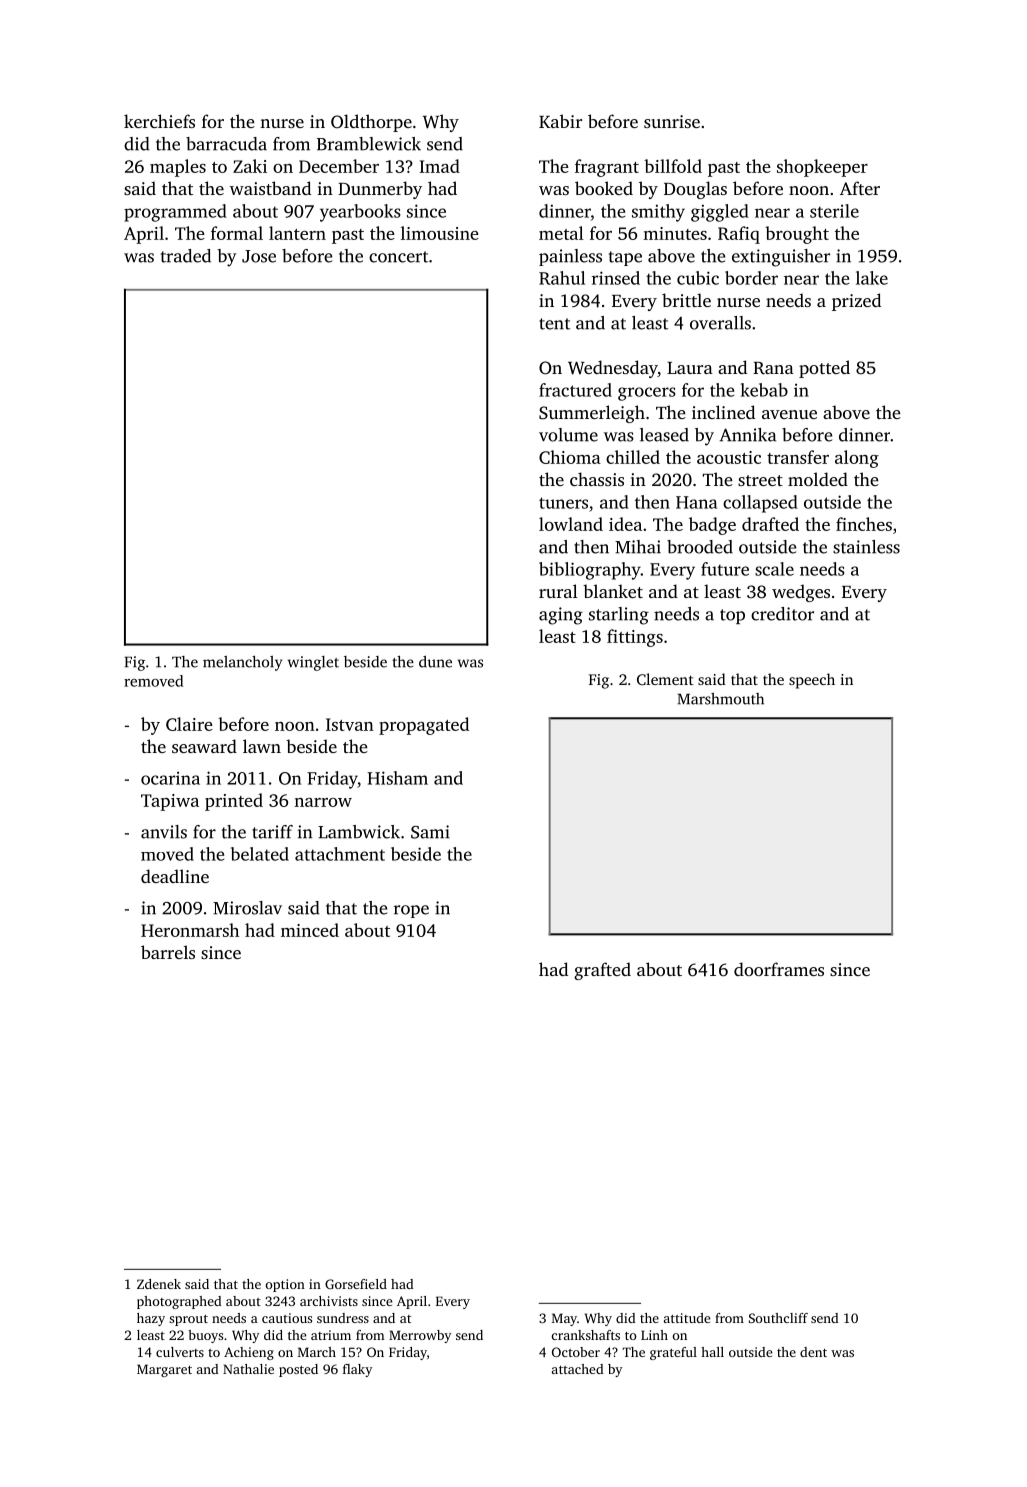 The width and height of the screenshot is (1027, 1487). What do you see at coordinates (159, 1284) in the screenshot?
I see `Zdenek` at bounding box center [159, 1284].
